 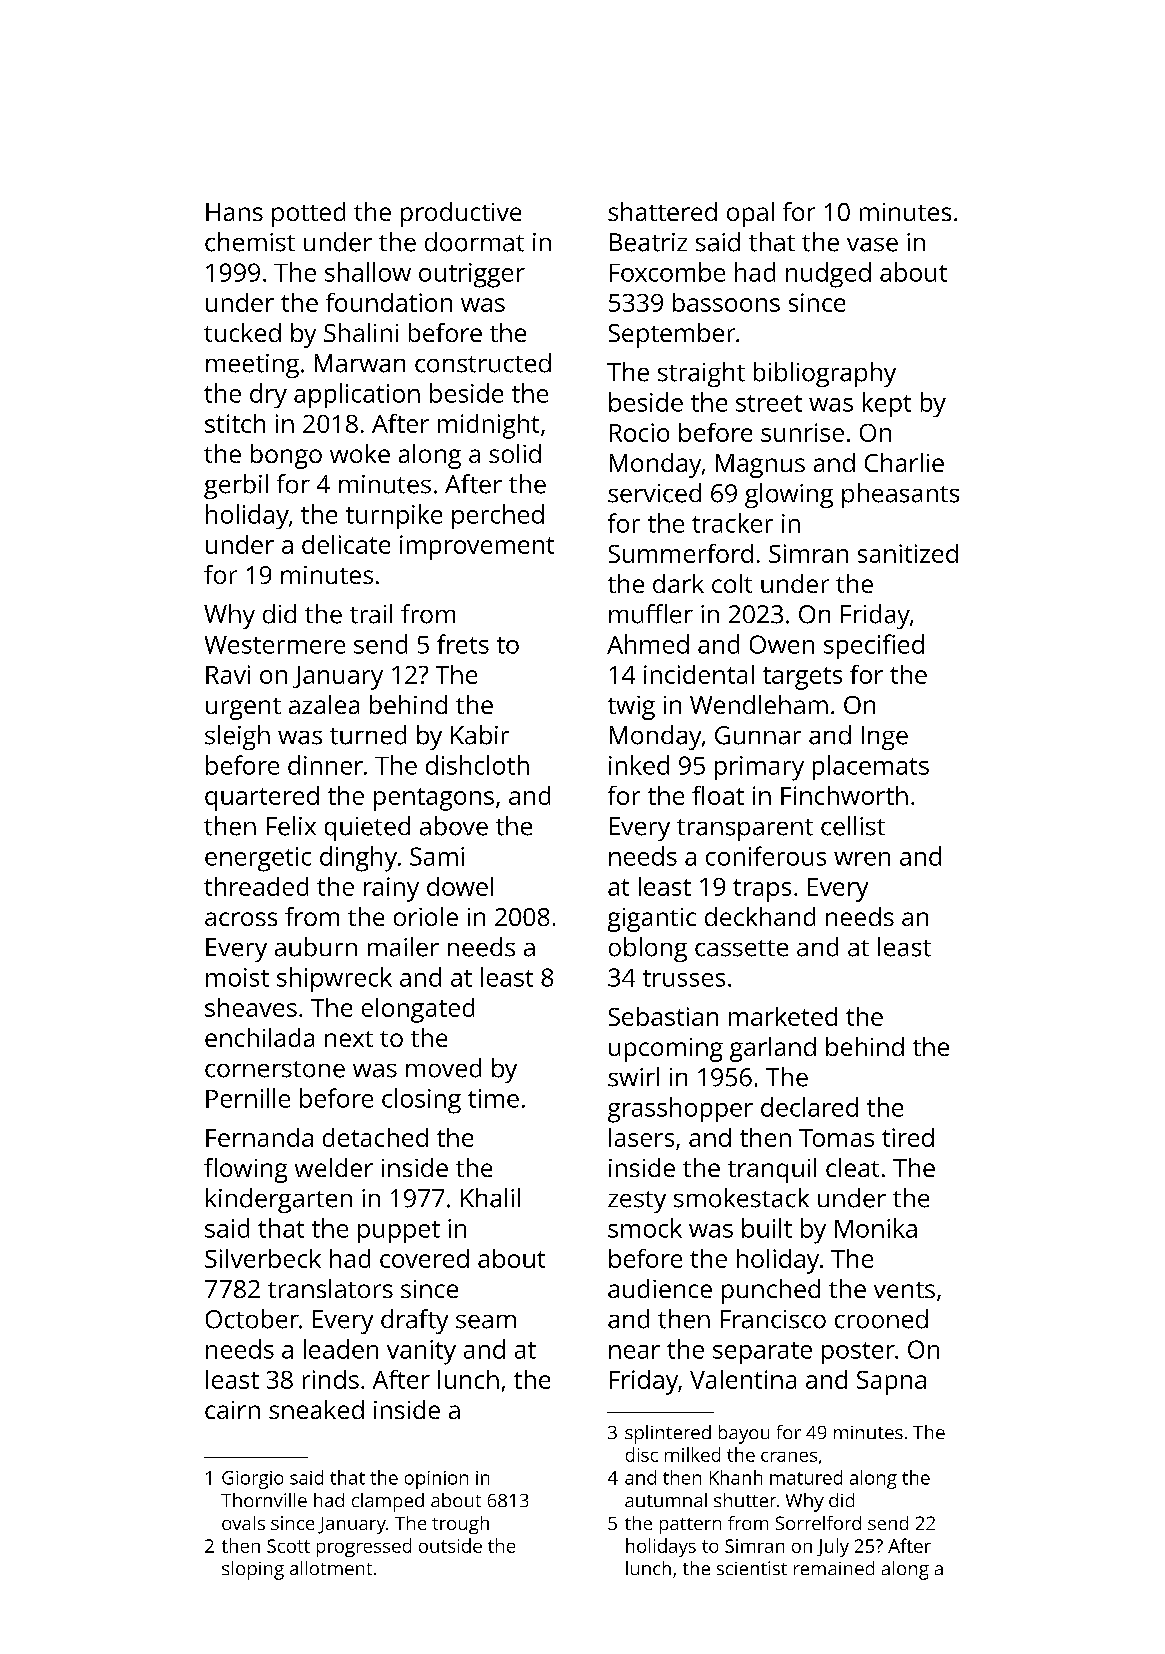 I want to click on tired, so click(x=908, y=1137).
